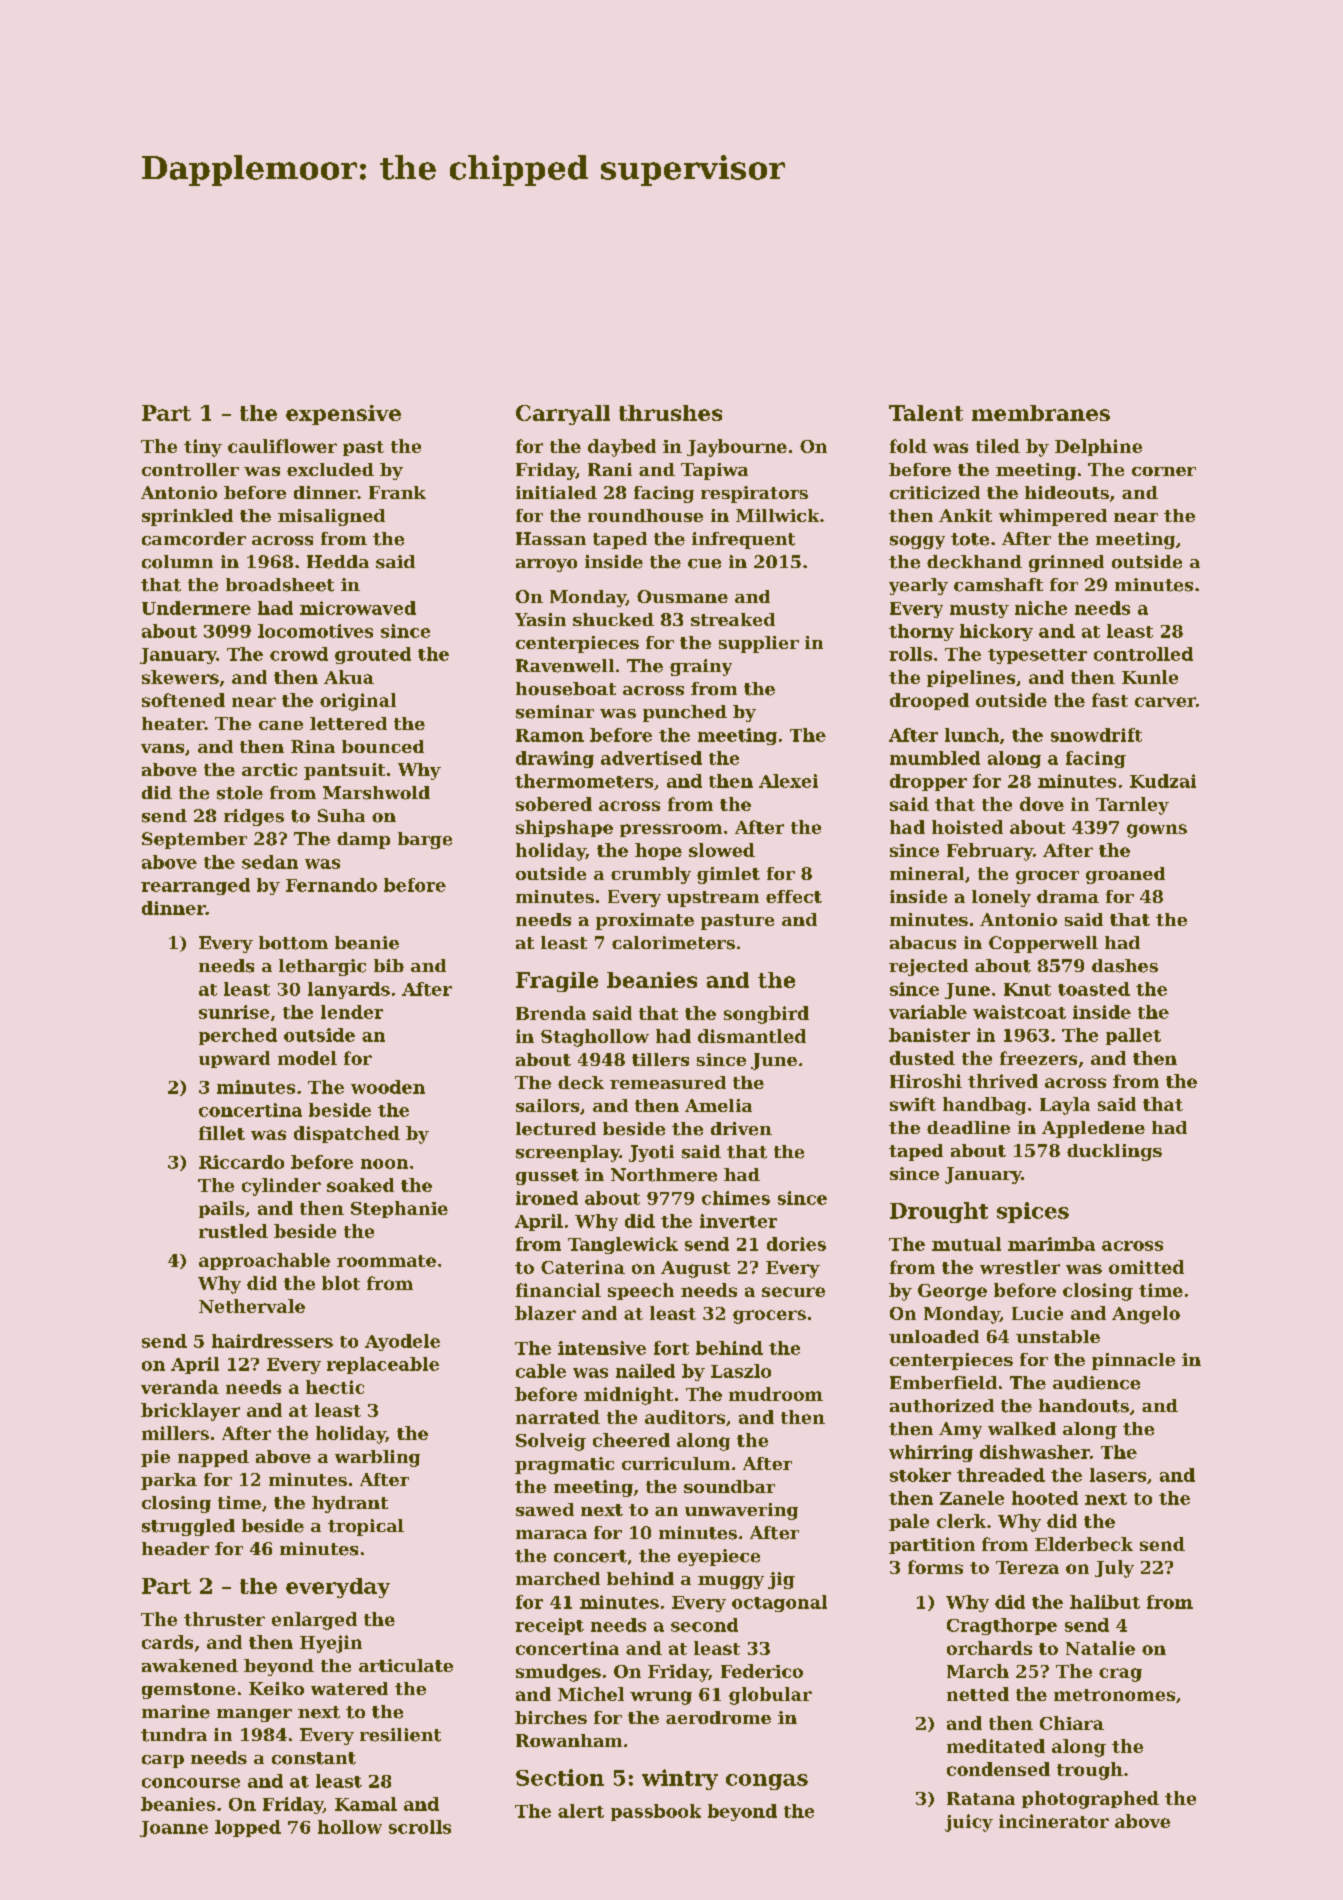 Image resolution: width=1343 pixels, height=1900 pixels. I want to click on congas, so click(767, 1782).
